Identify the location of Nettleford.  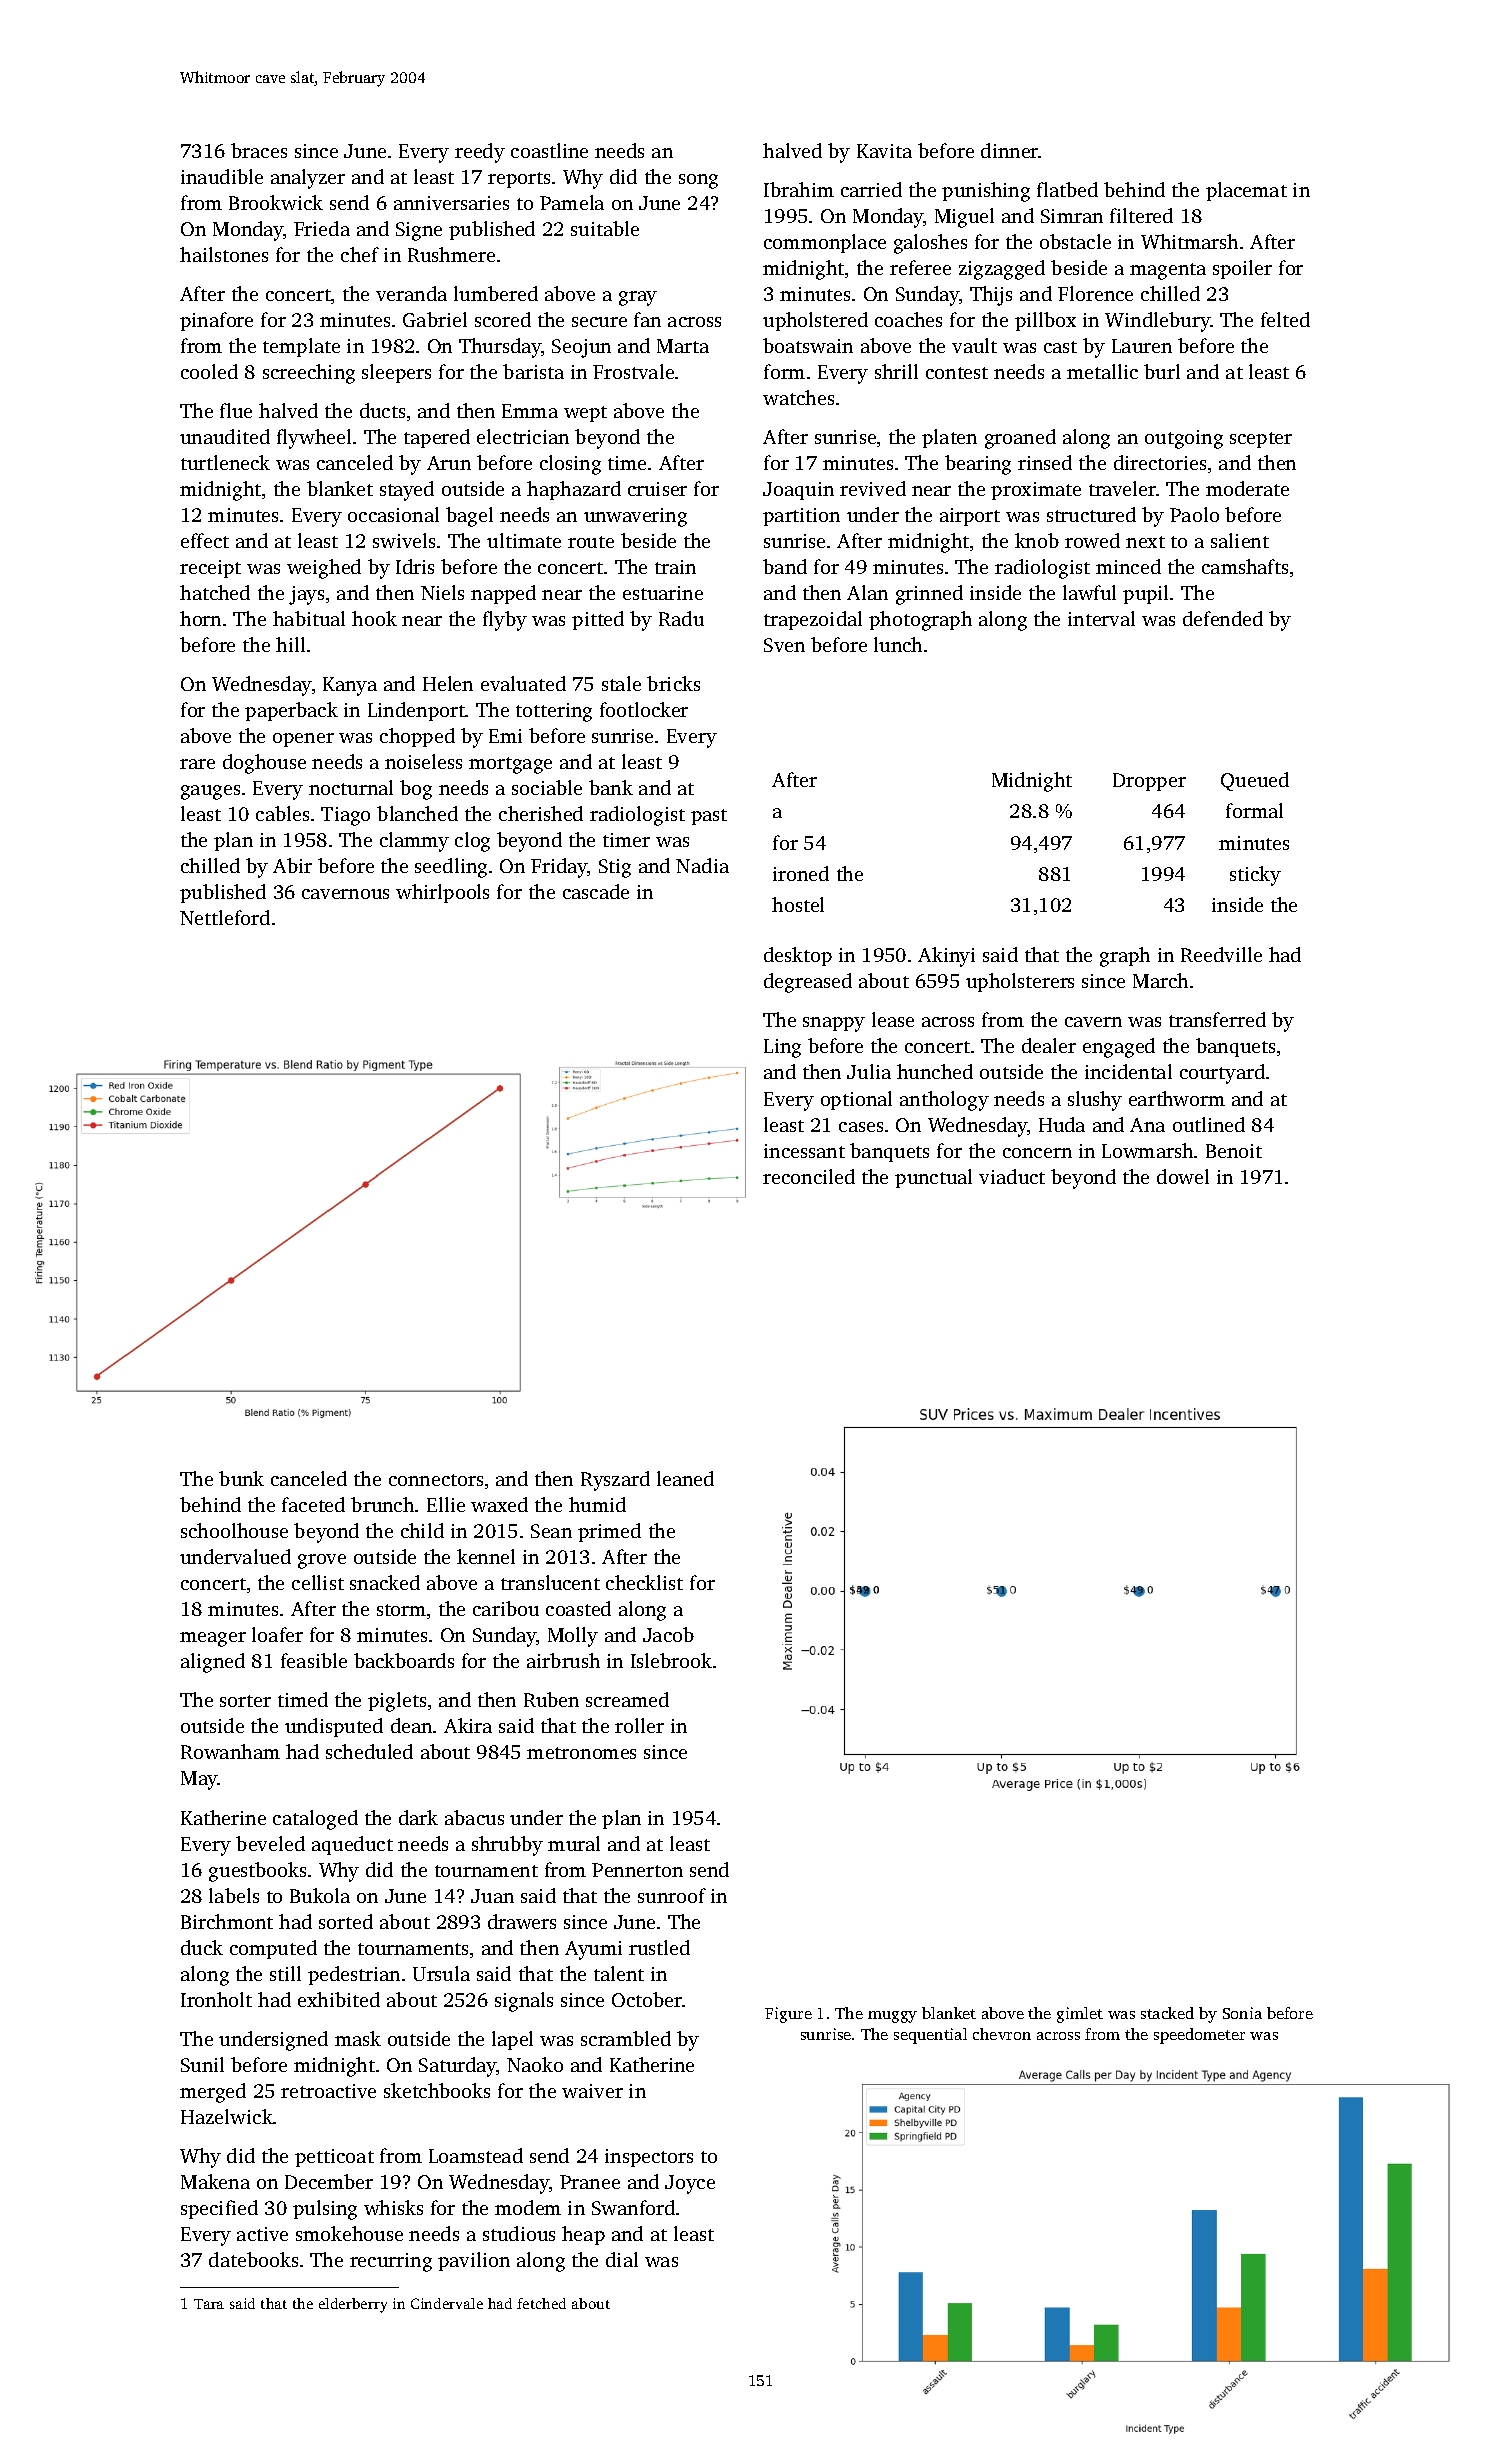
(225, 917).
